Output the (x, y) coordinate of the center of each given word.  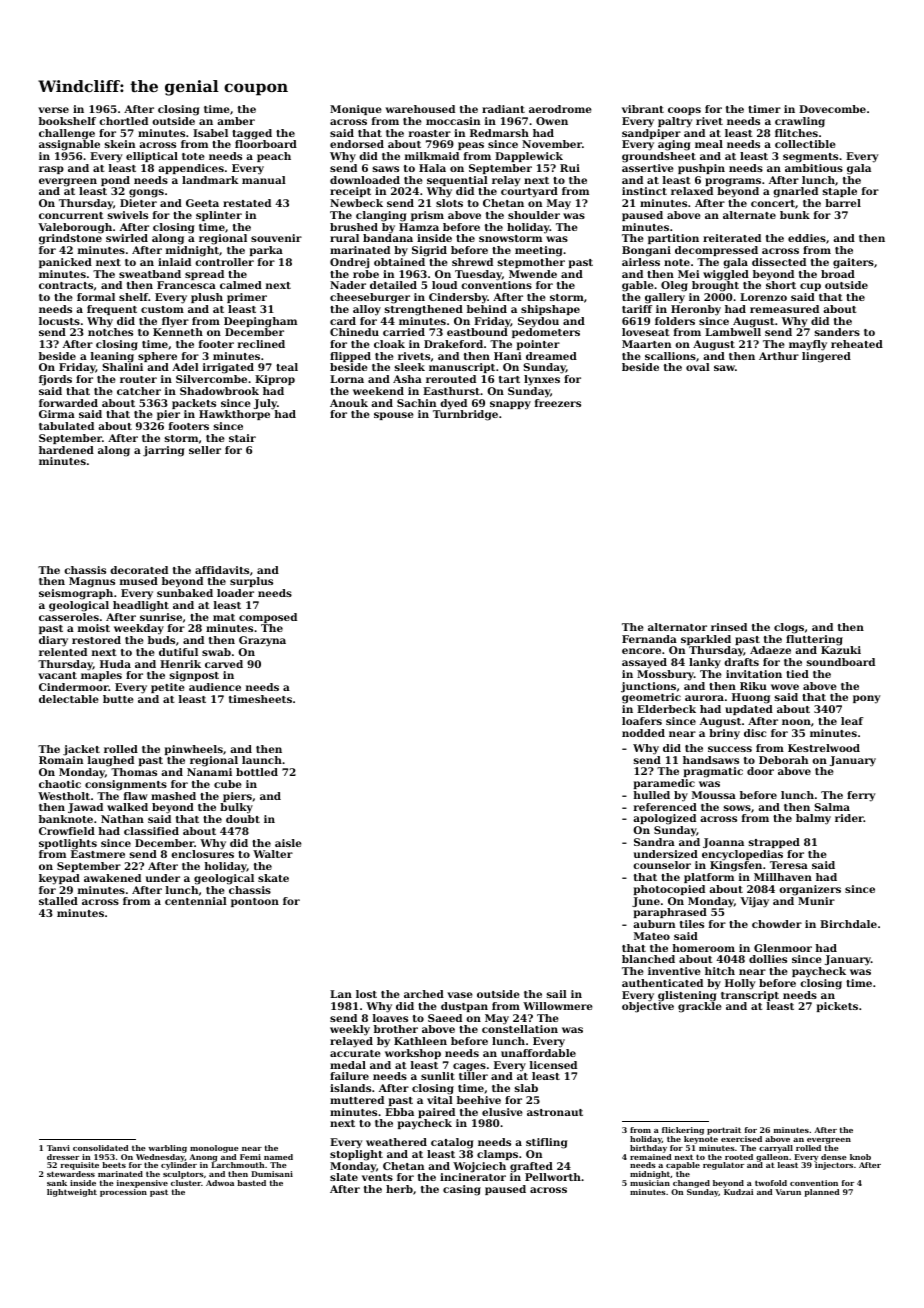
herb (399, 1189)
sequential (457, 181)
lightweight (72, 1193)
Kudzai (738, 1192)
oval (698, 367)
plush (207, 298)
